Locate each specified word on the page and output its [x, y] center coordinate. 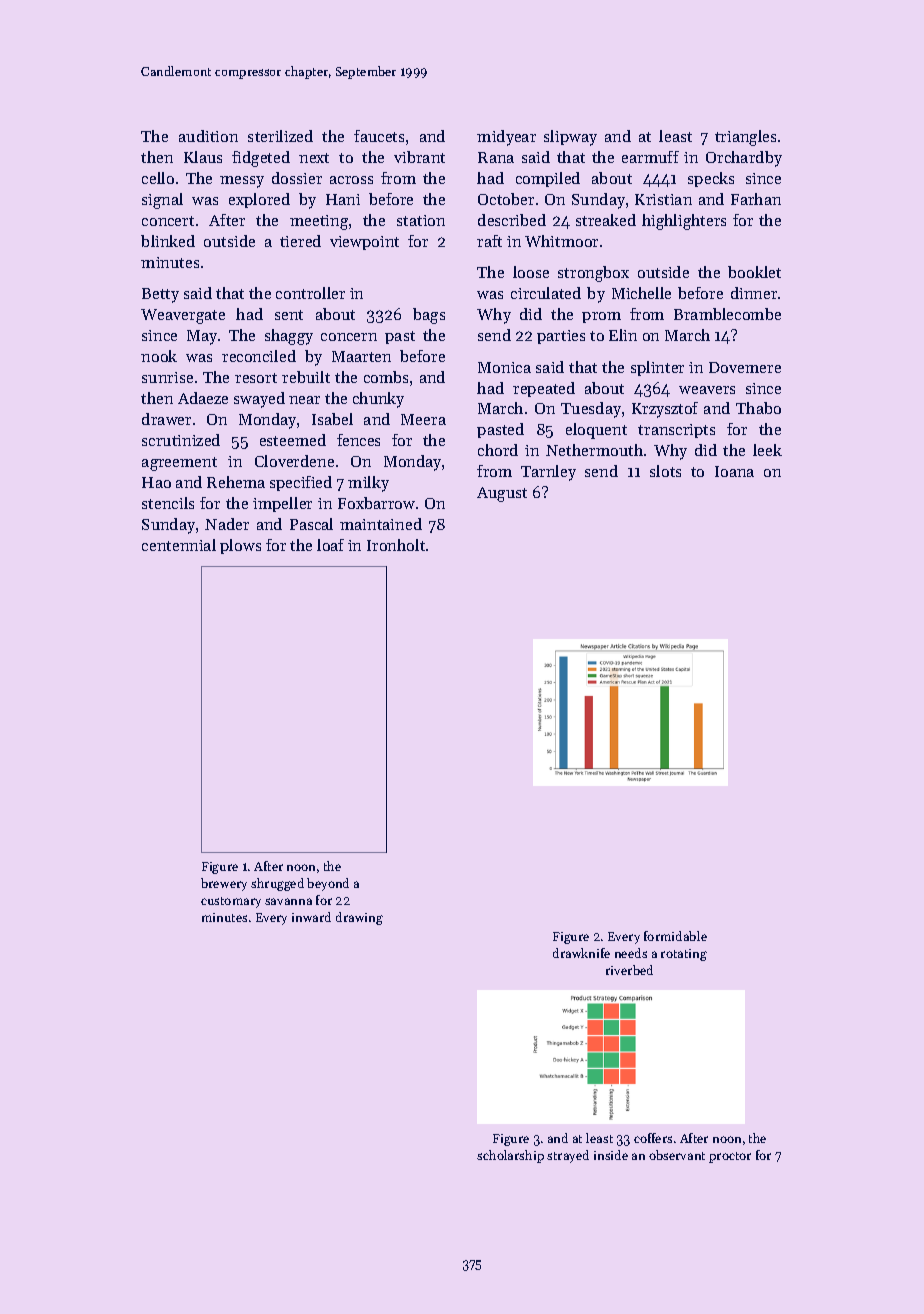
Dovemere [745, 367]
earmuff [650, 157]
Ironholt [396, 545]
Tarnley [548, 473]
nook [159, 356]
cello [158, 178]
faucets [379, 136]
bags [429, 316]
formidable [675, 936]
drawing [359, 918]
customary [231, 902]
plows [240, 546]
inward [311, 917]
